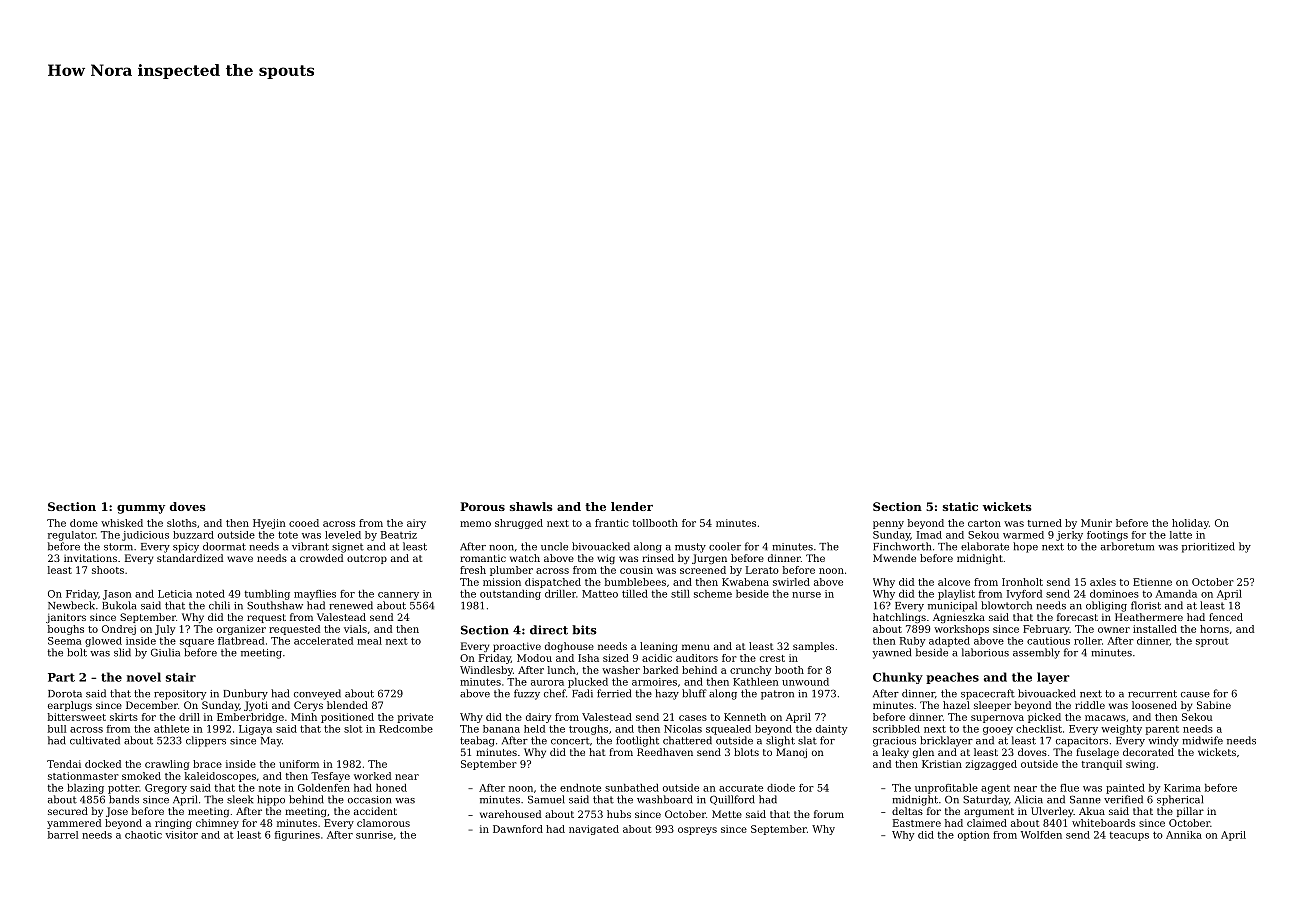 The width and height of the screenshot is (1308, 924). What do you see at coordinates (952, 606) in the screenshot?
I see `municipal` at bounding box center [952, 606].
